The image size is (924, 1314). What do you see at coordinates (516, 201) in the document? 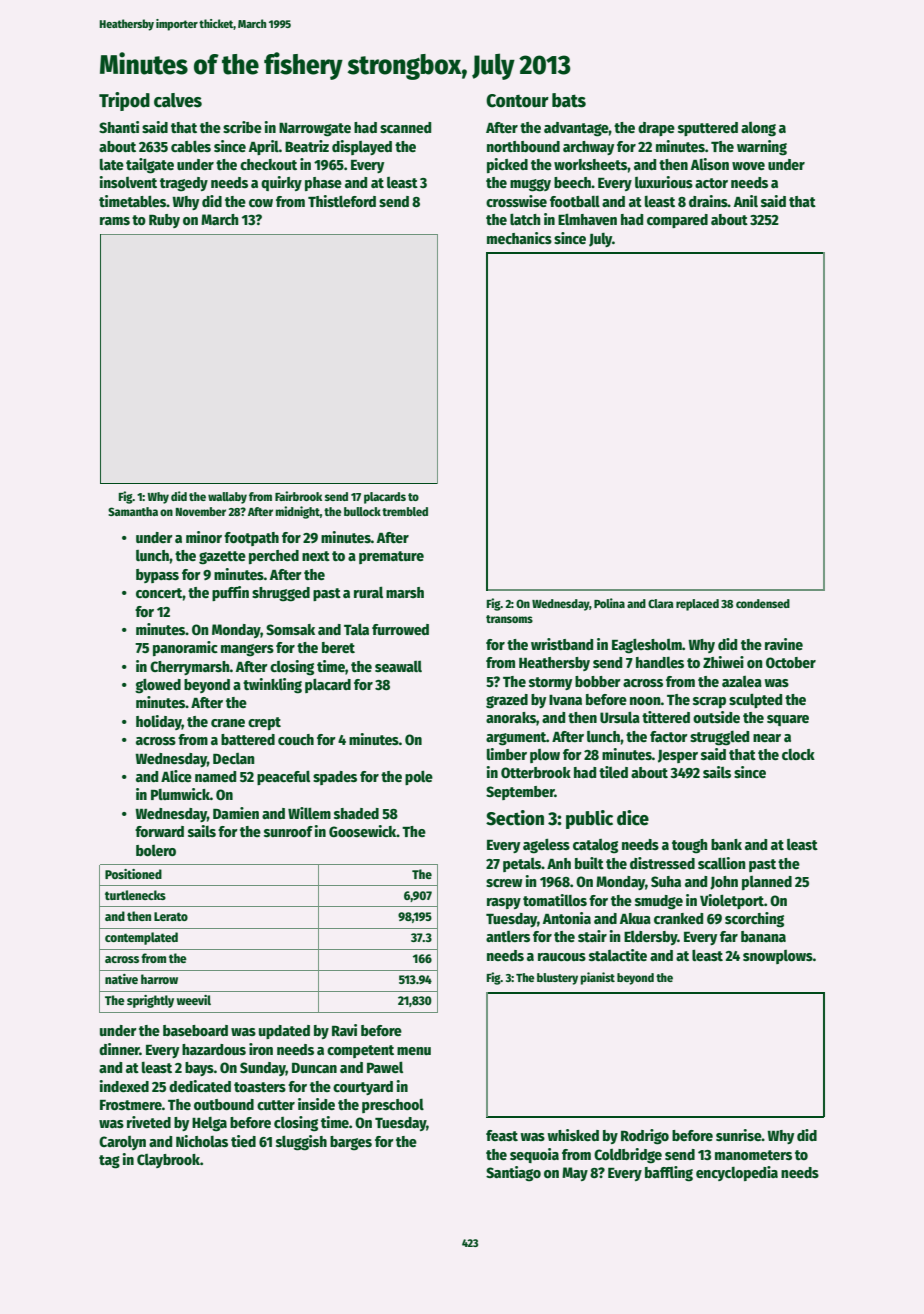
I see `crosswise` at bounding box center [516, 201].
